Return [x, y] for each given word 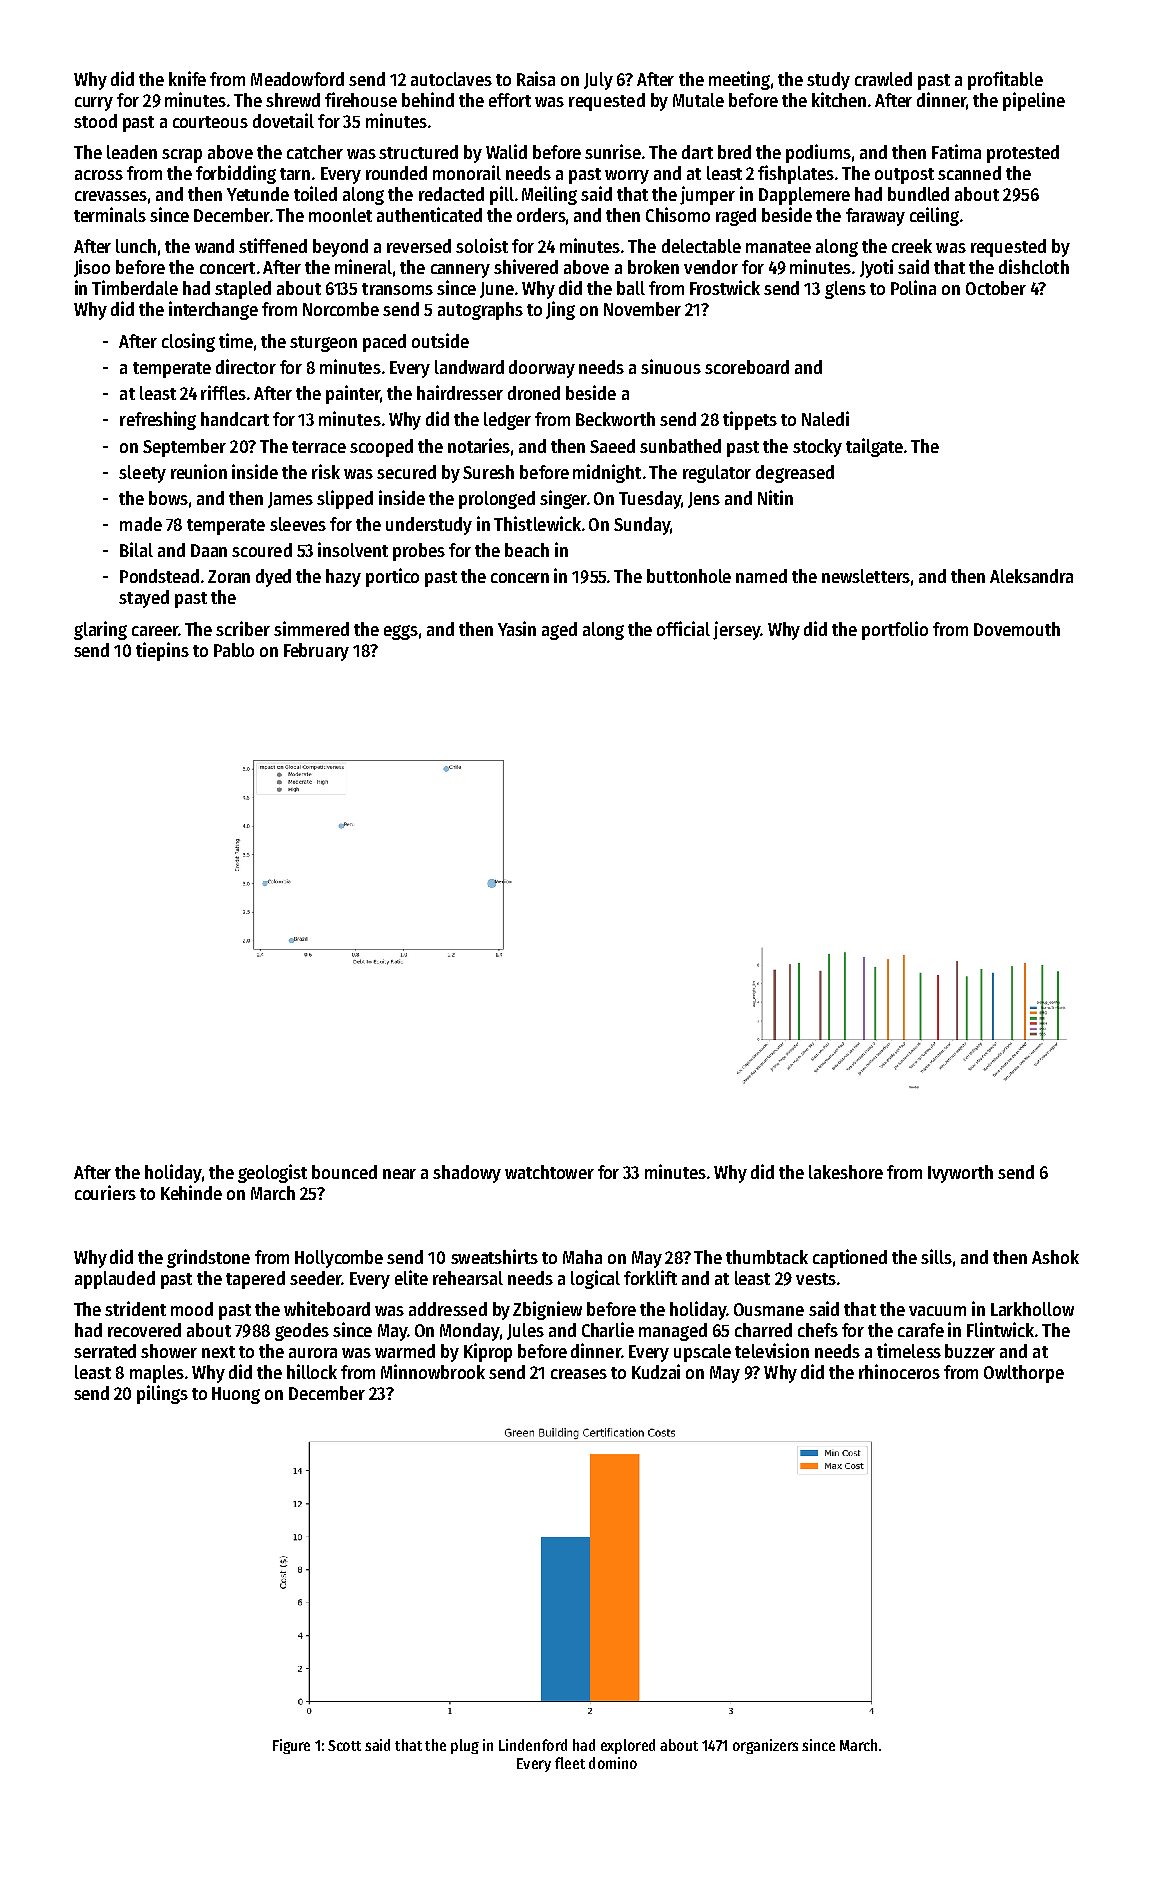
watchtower [549, 1172]
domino [613, 1763]
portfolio [895, 630]
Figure [291, 1746]
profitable [1005, 80]
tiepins [162, 651]
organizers [765, 1746]
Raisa [536, 78]
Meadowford [297, 79]
